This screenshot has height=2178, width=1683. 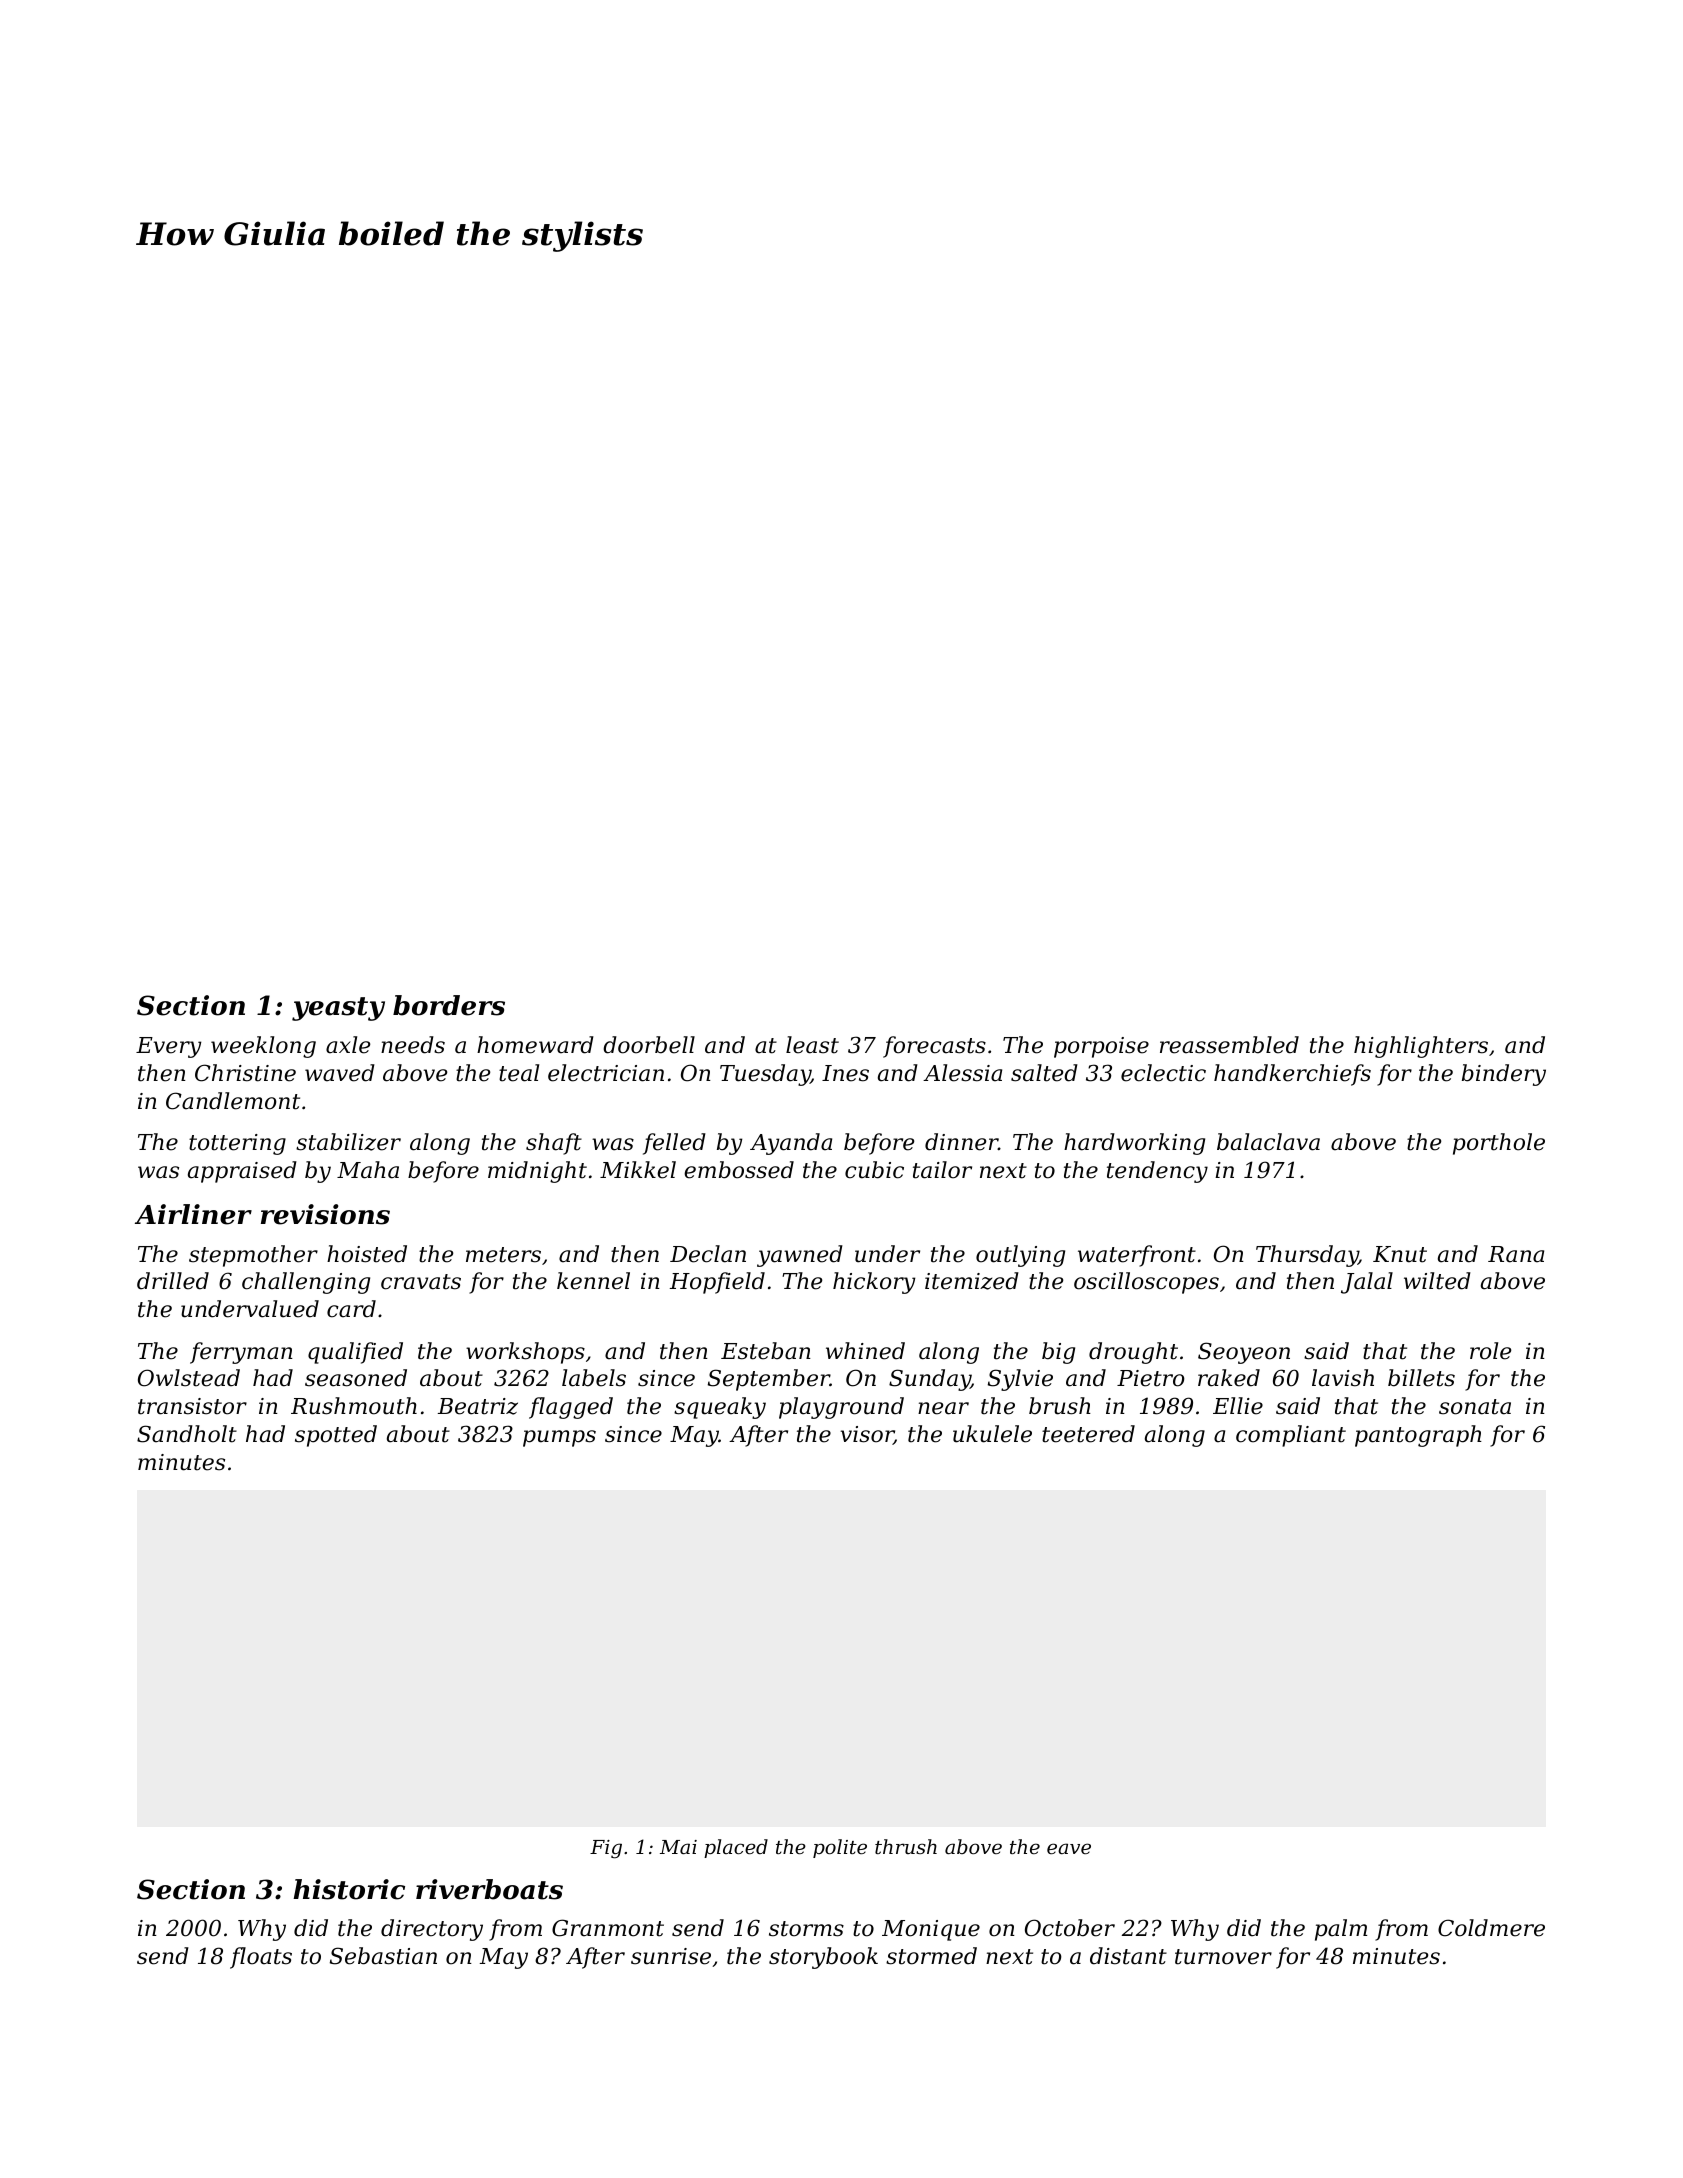 I want to click on pantograph, so click(x=1418, y=1436).
